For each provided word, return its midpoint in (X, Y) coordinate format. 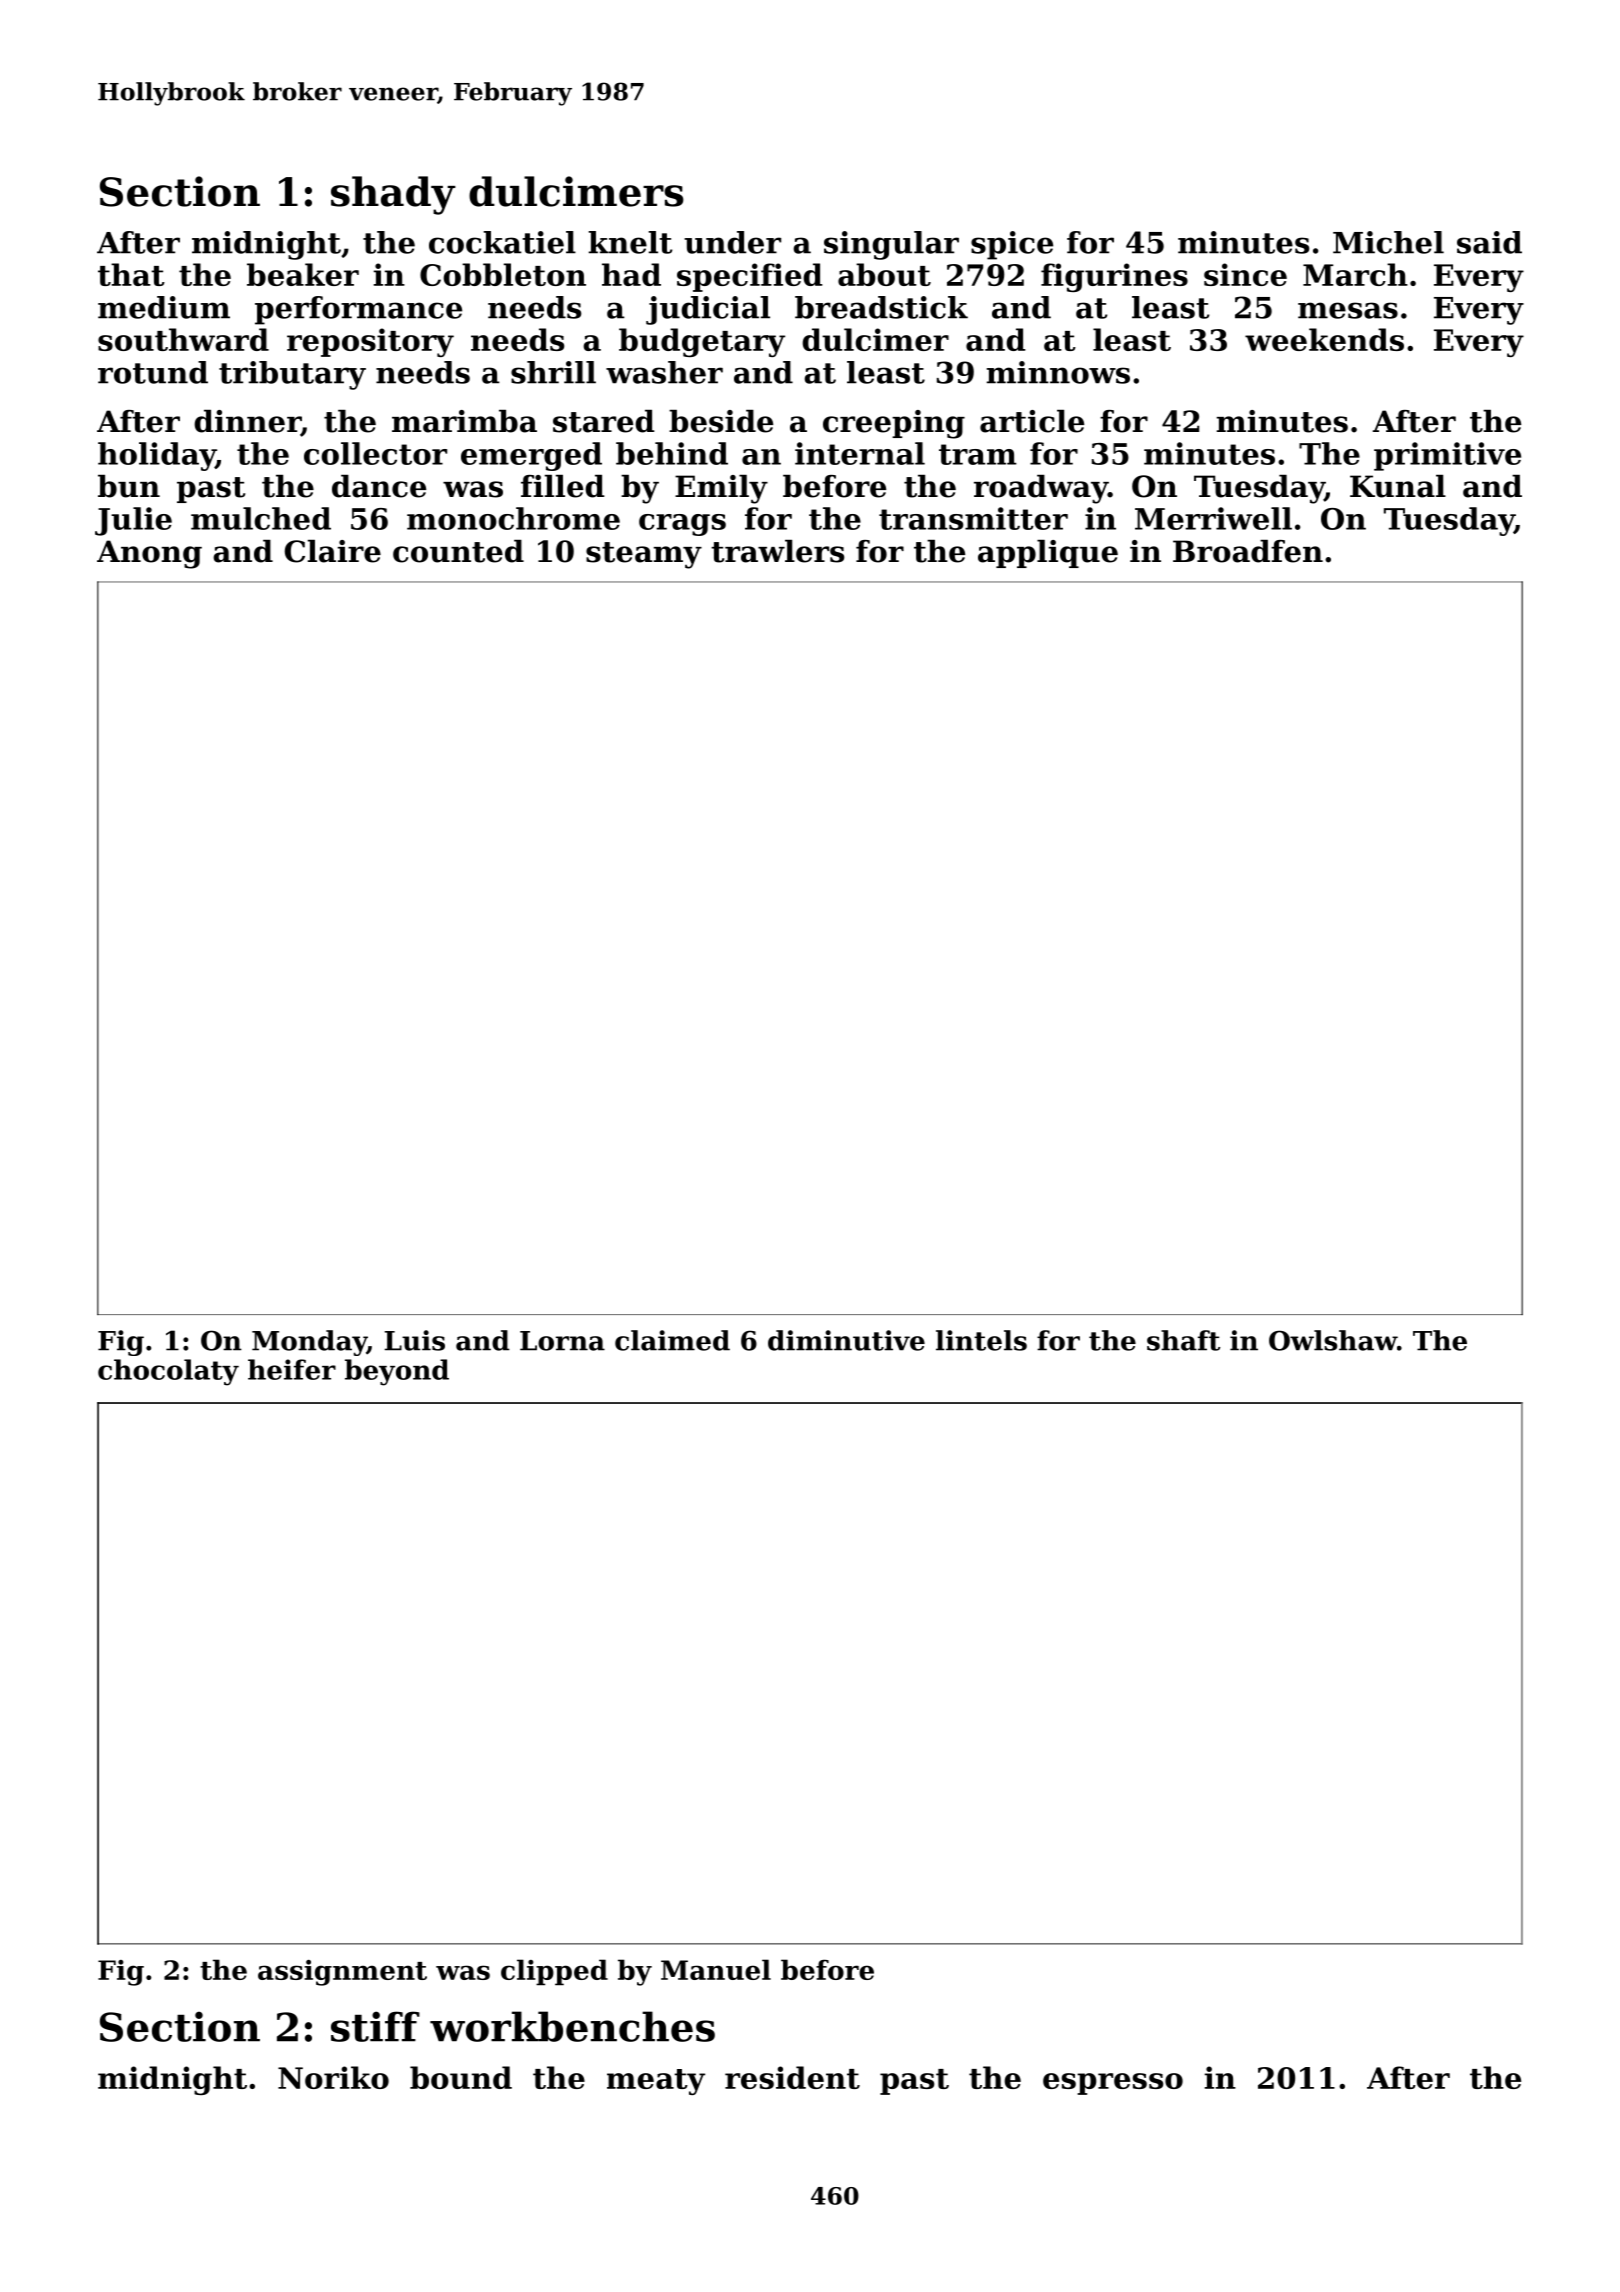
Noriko (333, 2077)
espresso (1113, 2084)
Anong (149, 554)
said (1489, 242)
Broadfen (1248, 551)
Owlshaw (1333, 1340)
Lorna (562, 1341)
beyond (397, 1372)
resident (792, 2077)
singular (891, 245)
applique (1048, 554)
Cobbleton (503, 274)
